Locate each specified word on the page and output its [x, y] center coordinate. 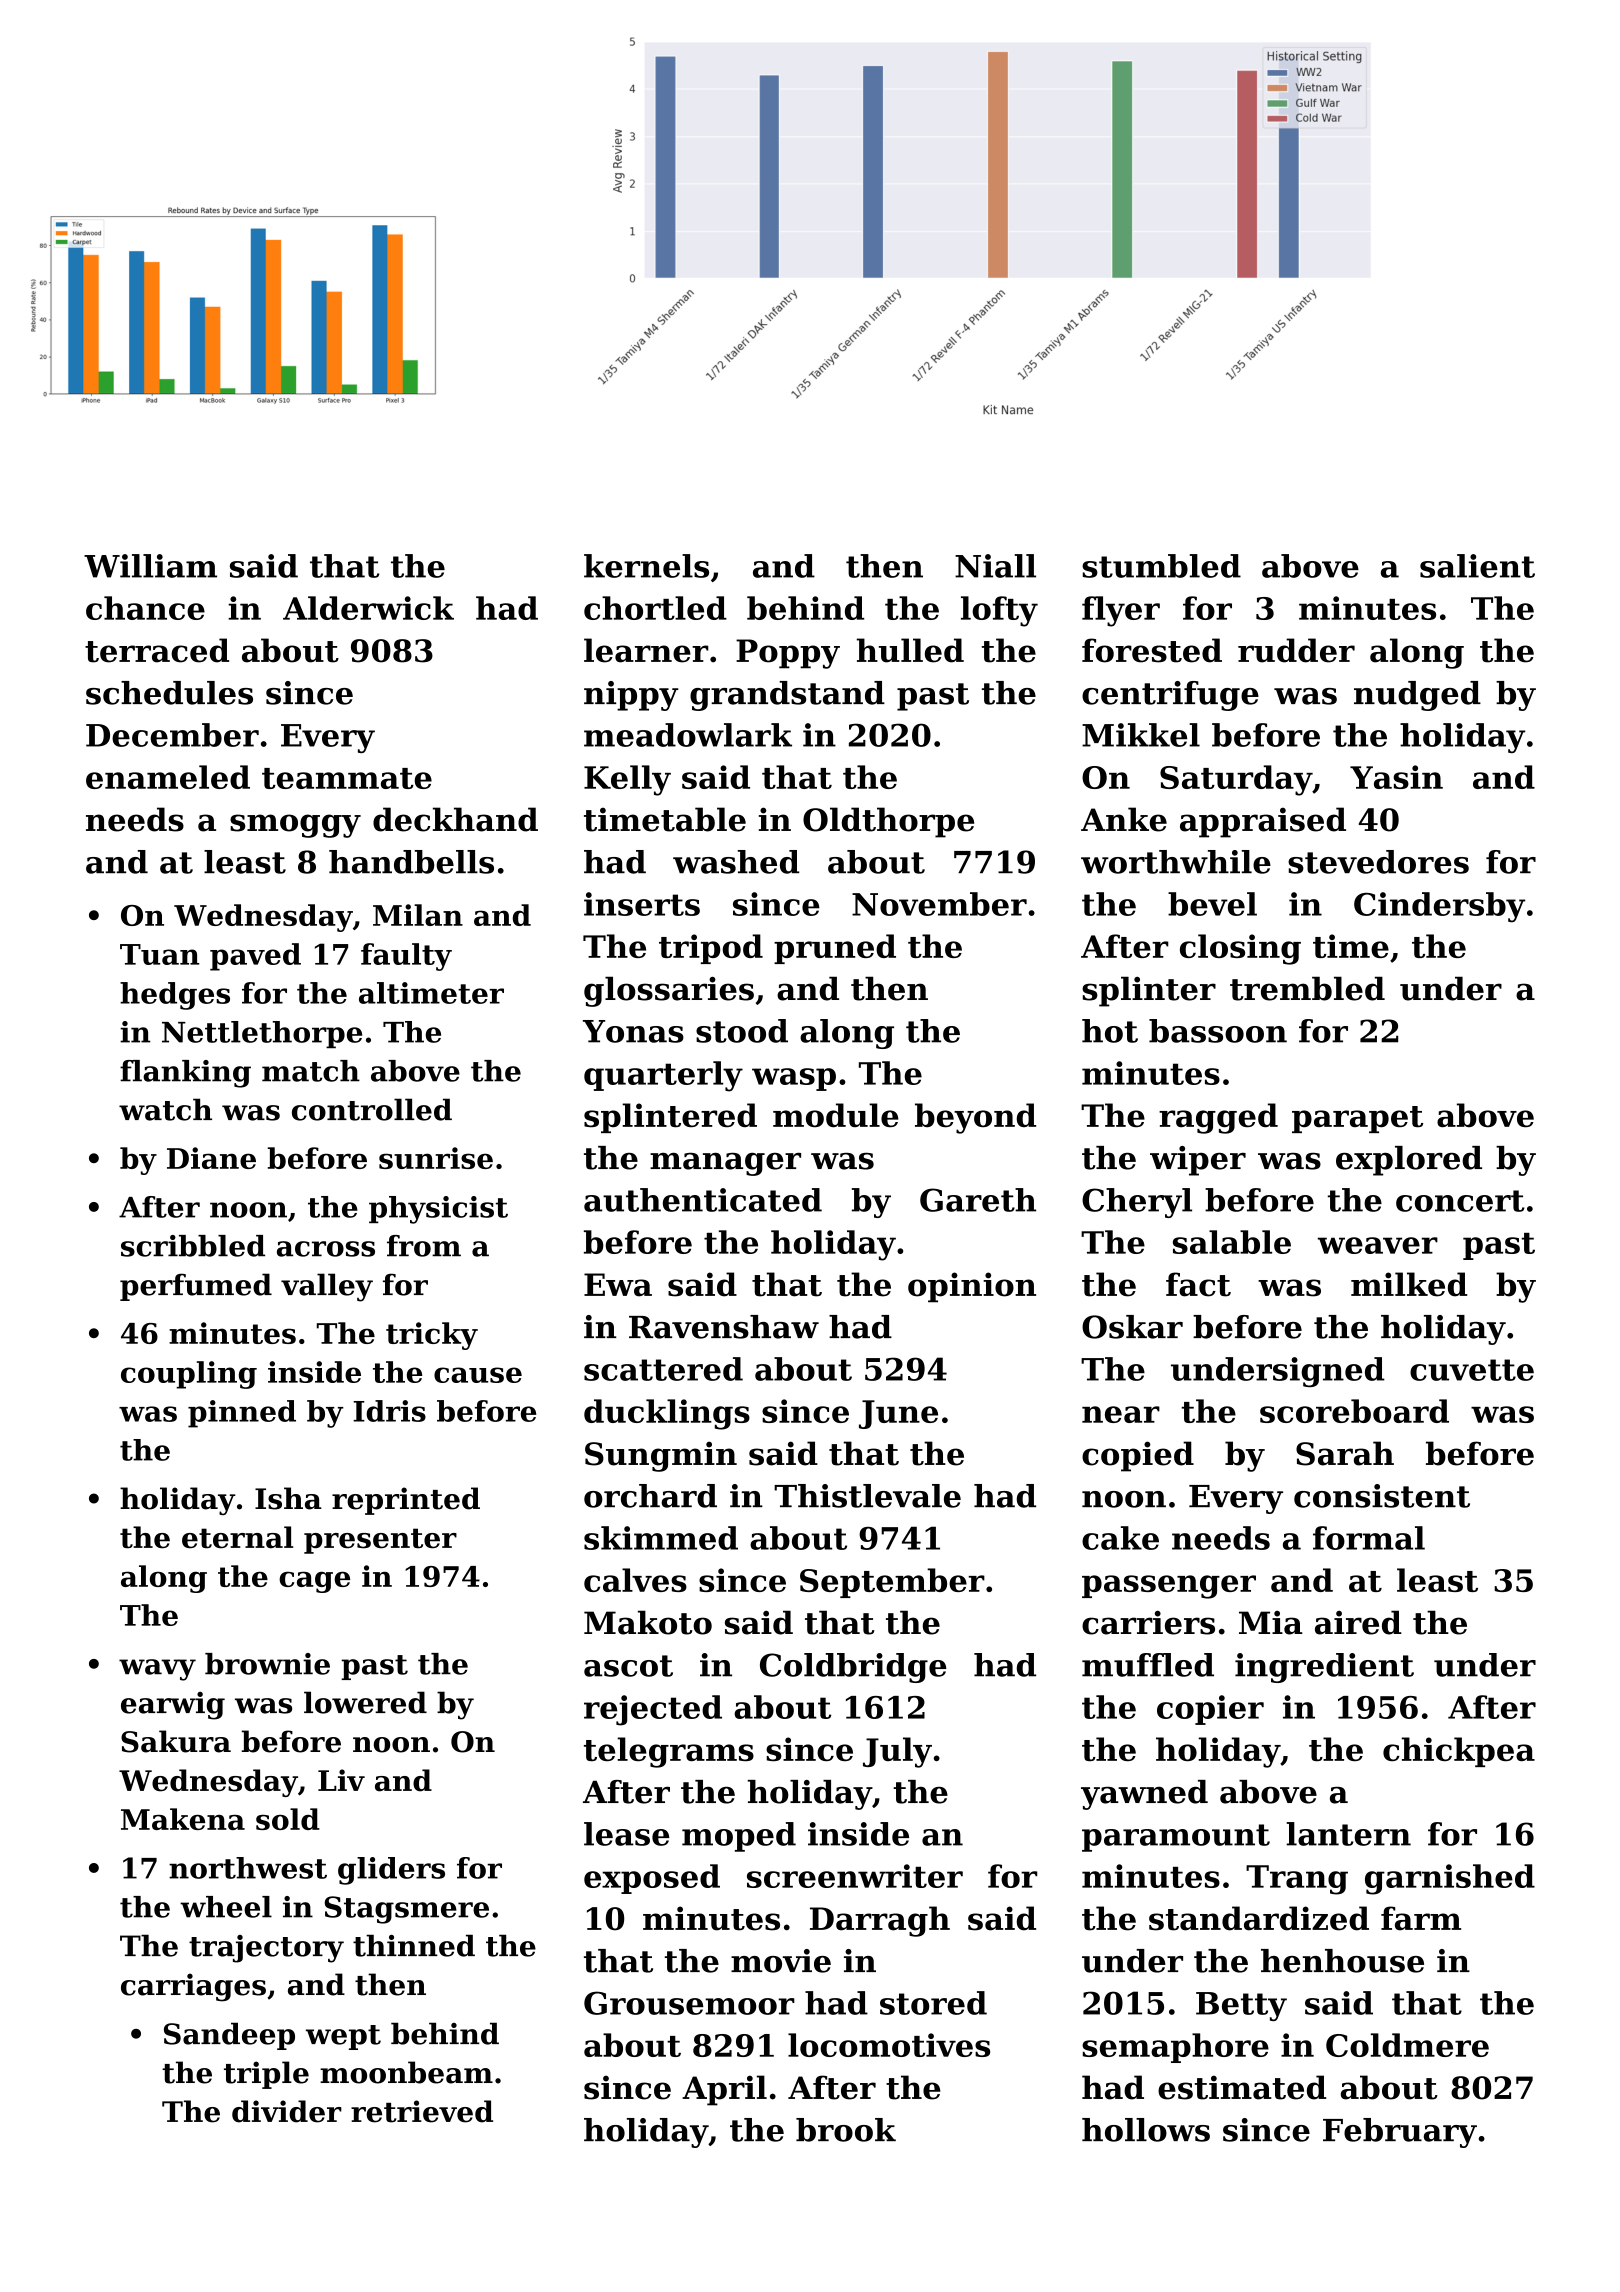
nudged [1417, 696]
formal [1369, 1538]
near [1121, 1414]
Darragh [880, 1921]
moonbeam [406, 2072]
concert [1460, 1201]
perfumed [196, 1287]
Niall [995, 566]
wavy [157, 1670]
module [836, 1115]
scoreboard [1354, 1411]
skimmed [661, 1538]
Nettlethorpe [262, 1034]
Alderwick [368, 608]
